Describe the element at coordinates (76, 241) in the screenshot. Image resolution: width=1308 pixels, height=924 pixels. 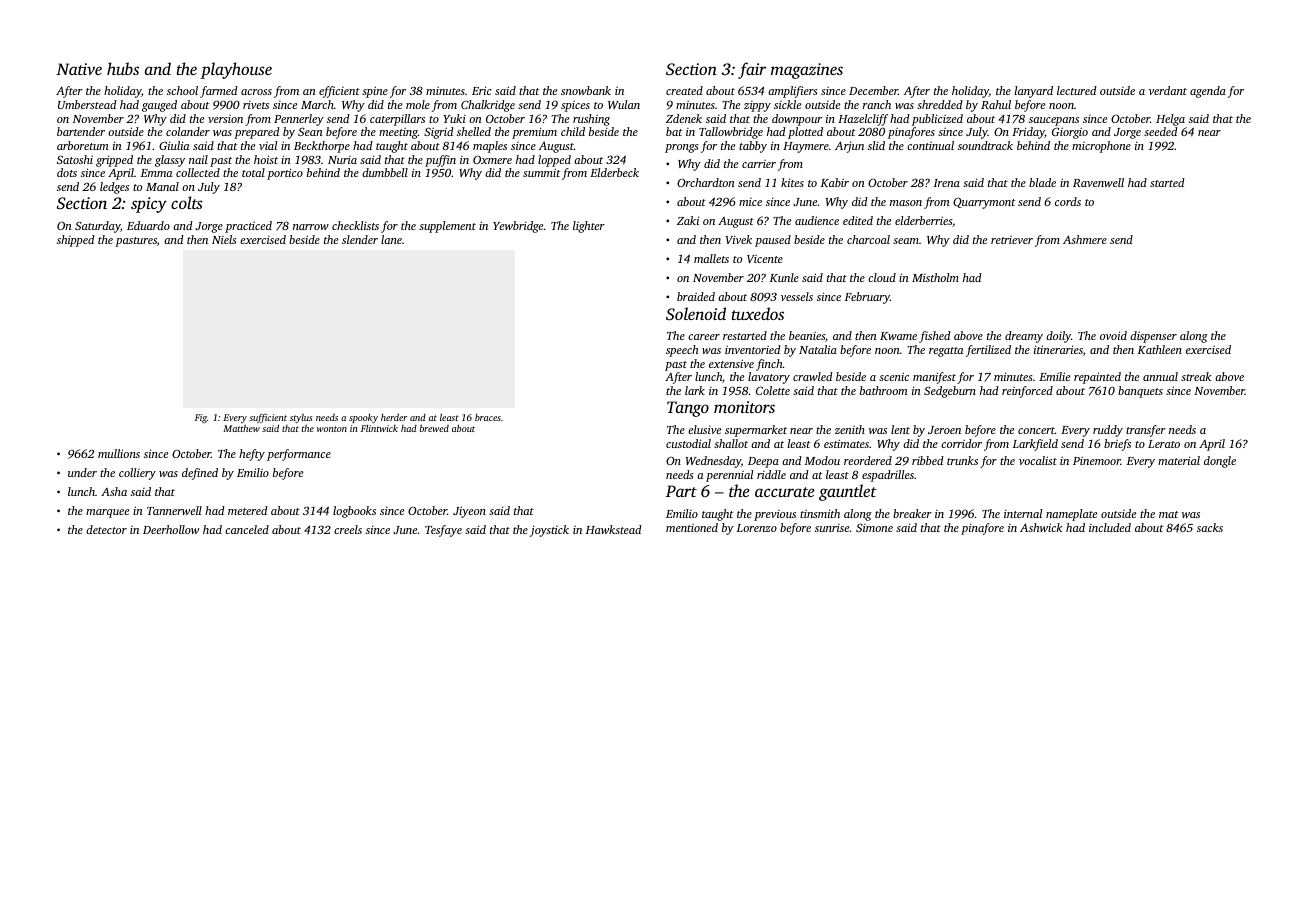
I see `shipped` at that location.
